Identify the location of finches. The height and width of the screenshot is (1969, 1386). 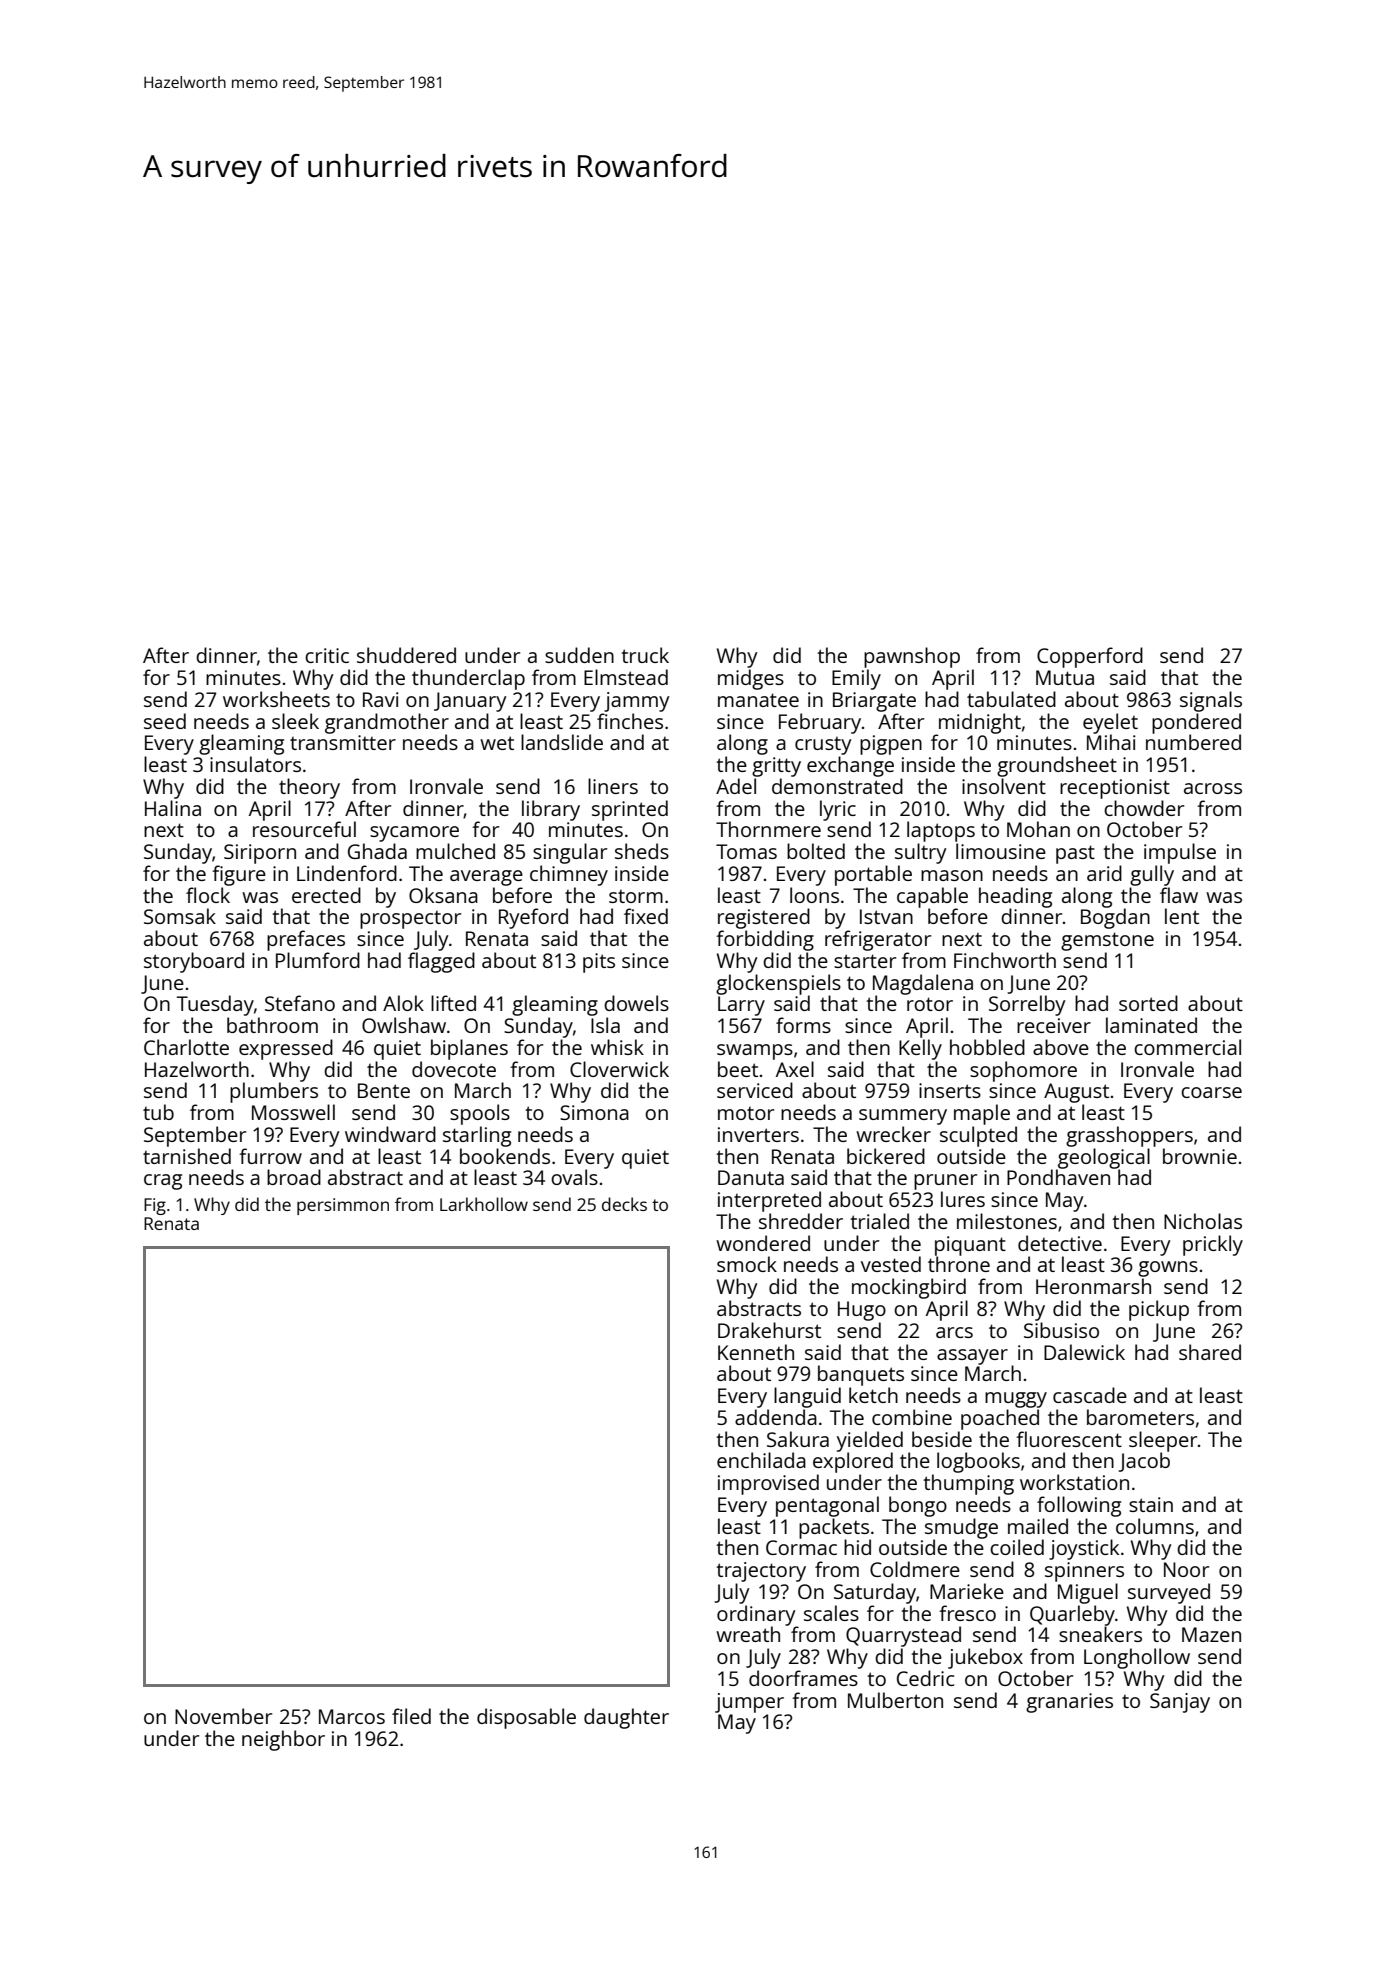
(630, 721).
